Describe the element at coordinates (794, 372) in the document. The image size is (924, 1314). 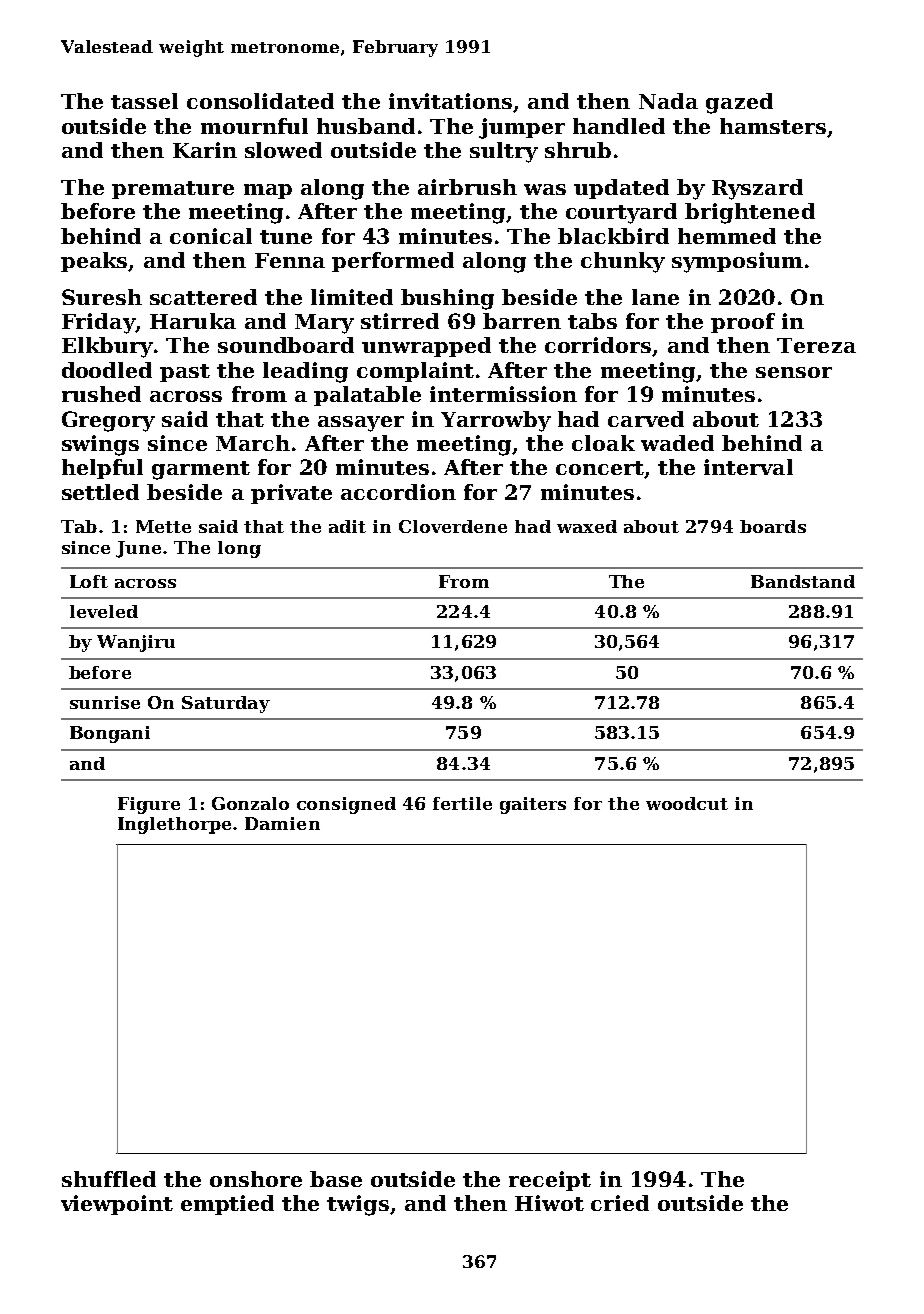
I see `sensor` at that location.
